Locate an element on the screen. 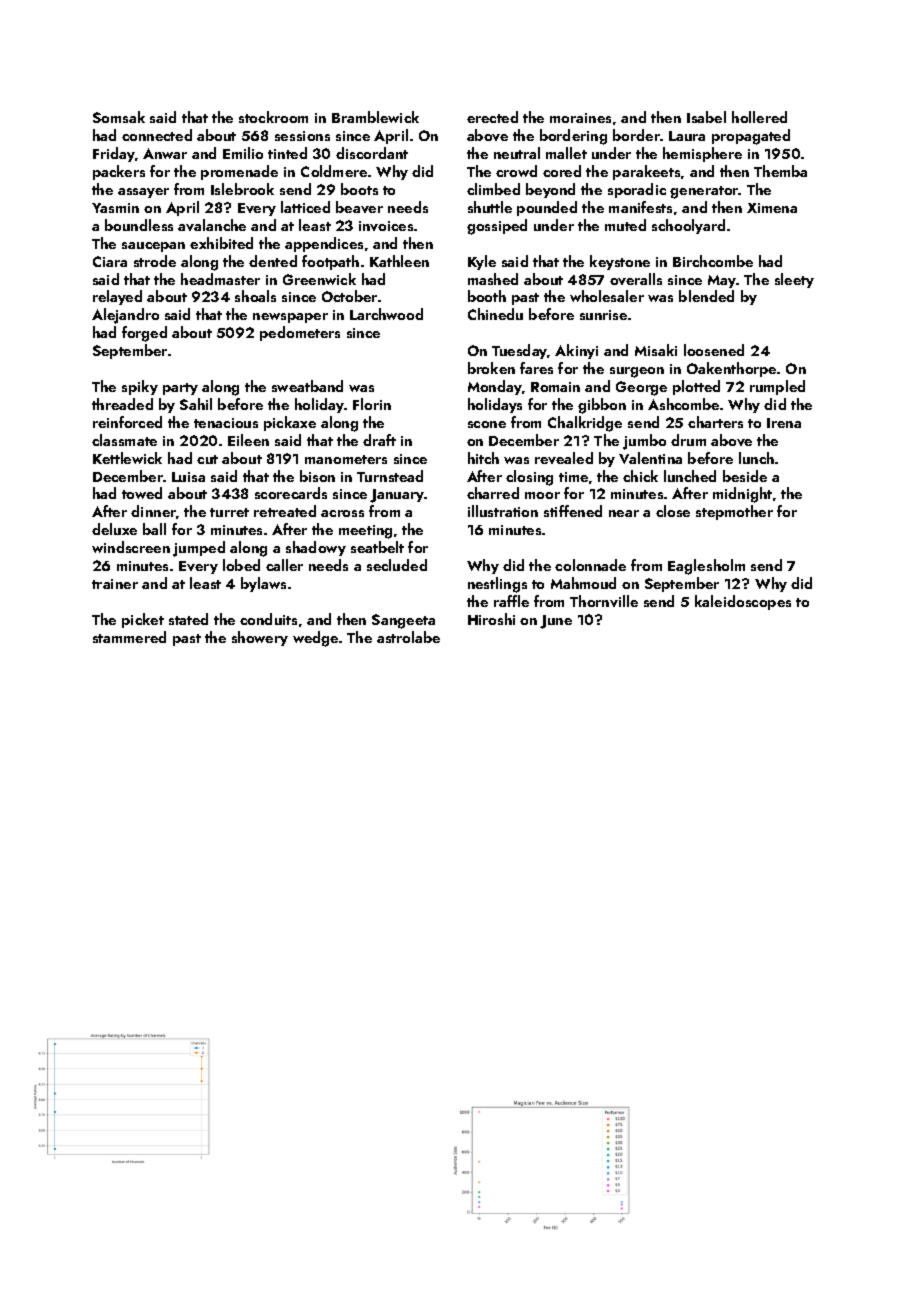  stepmother is located at coordinates (734, 512).
